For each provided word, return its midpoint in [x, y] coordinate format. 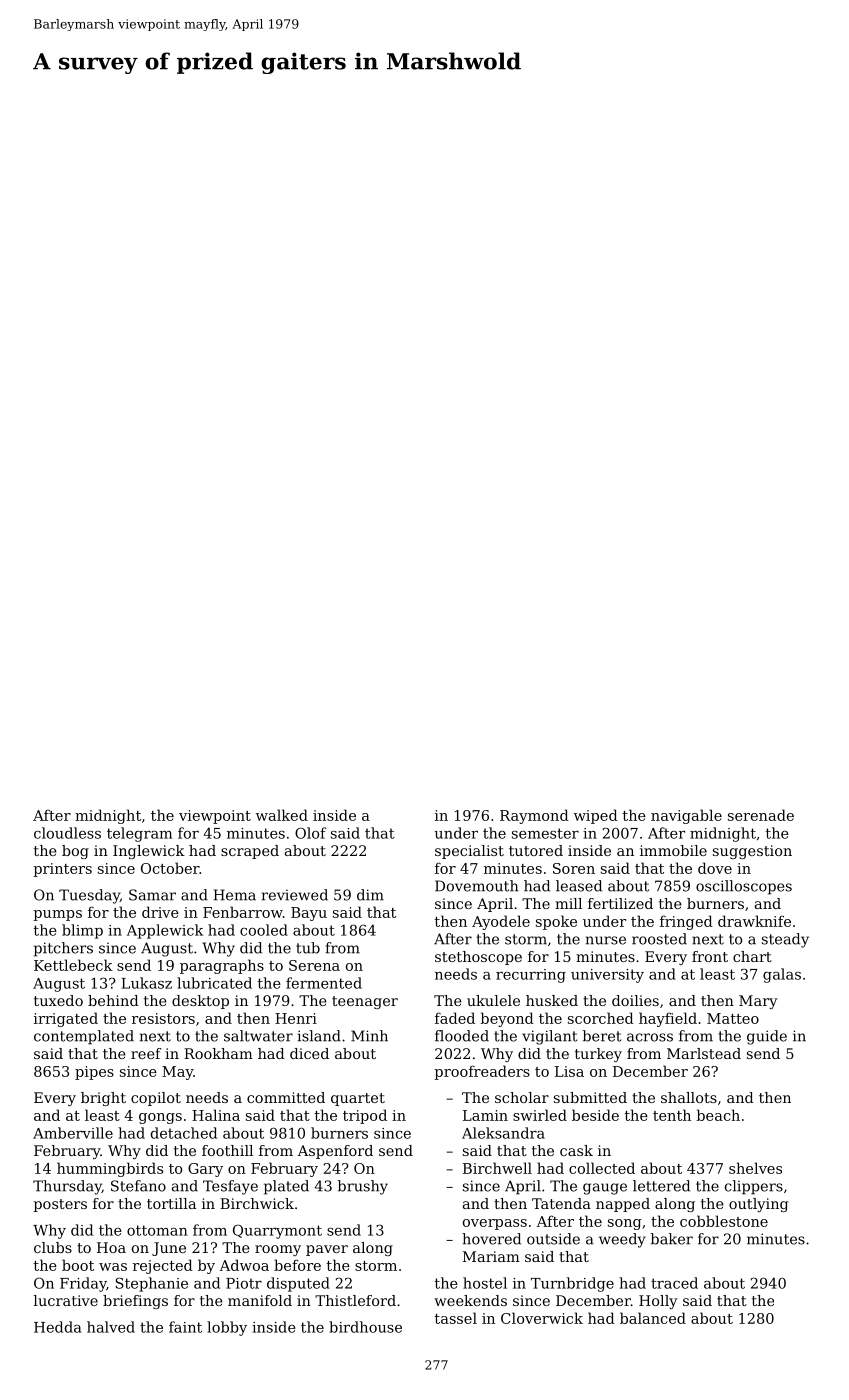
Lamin [485, 1115]
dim [370, 895]
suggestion [752, 852]
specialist [469, 852]
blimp [82, 931]
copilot [156, 1099]
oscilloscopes [744, 887]
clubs [53, 1247]
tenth [672, 1115]
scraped [250, 852]
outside [553, 1239]
